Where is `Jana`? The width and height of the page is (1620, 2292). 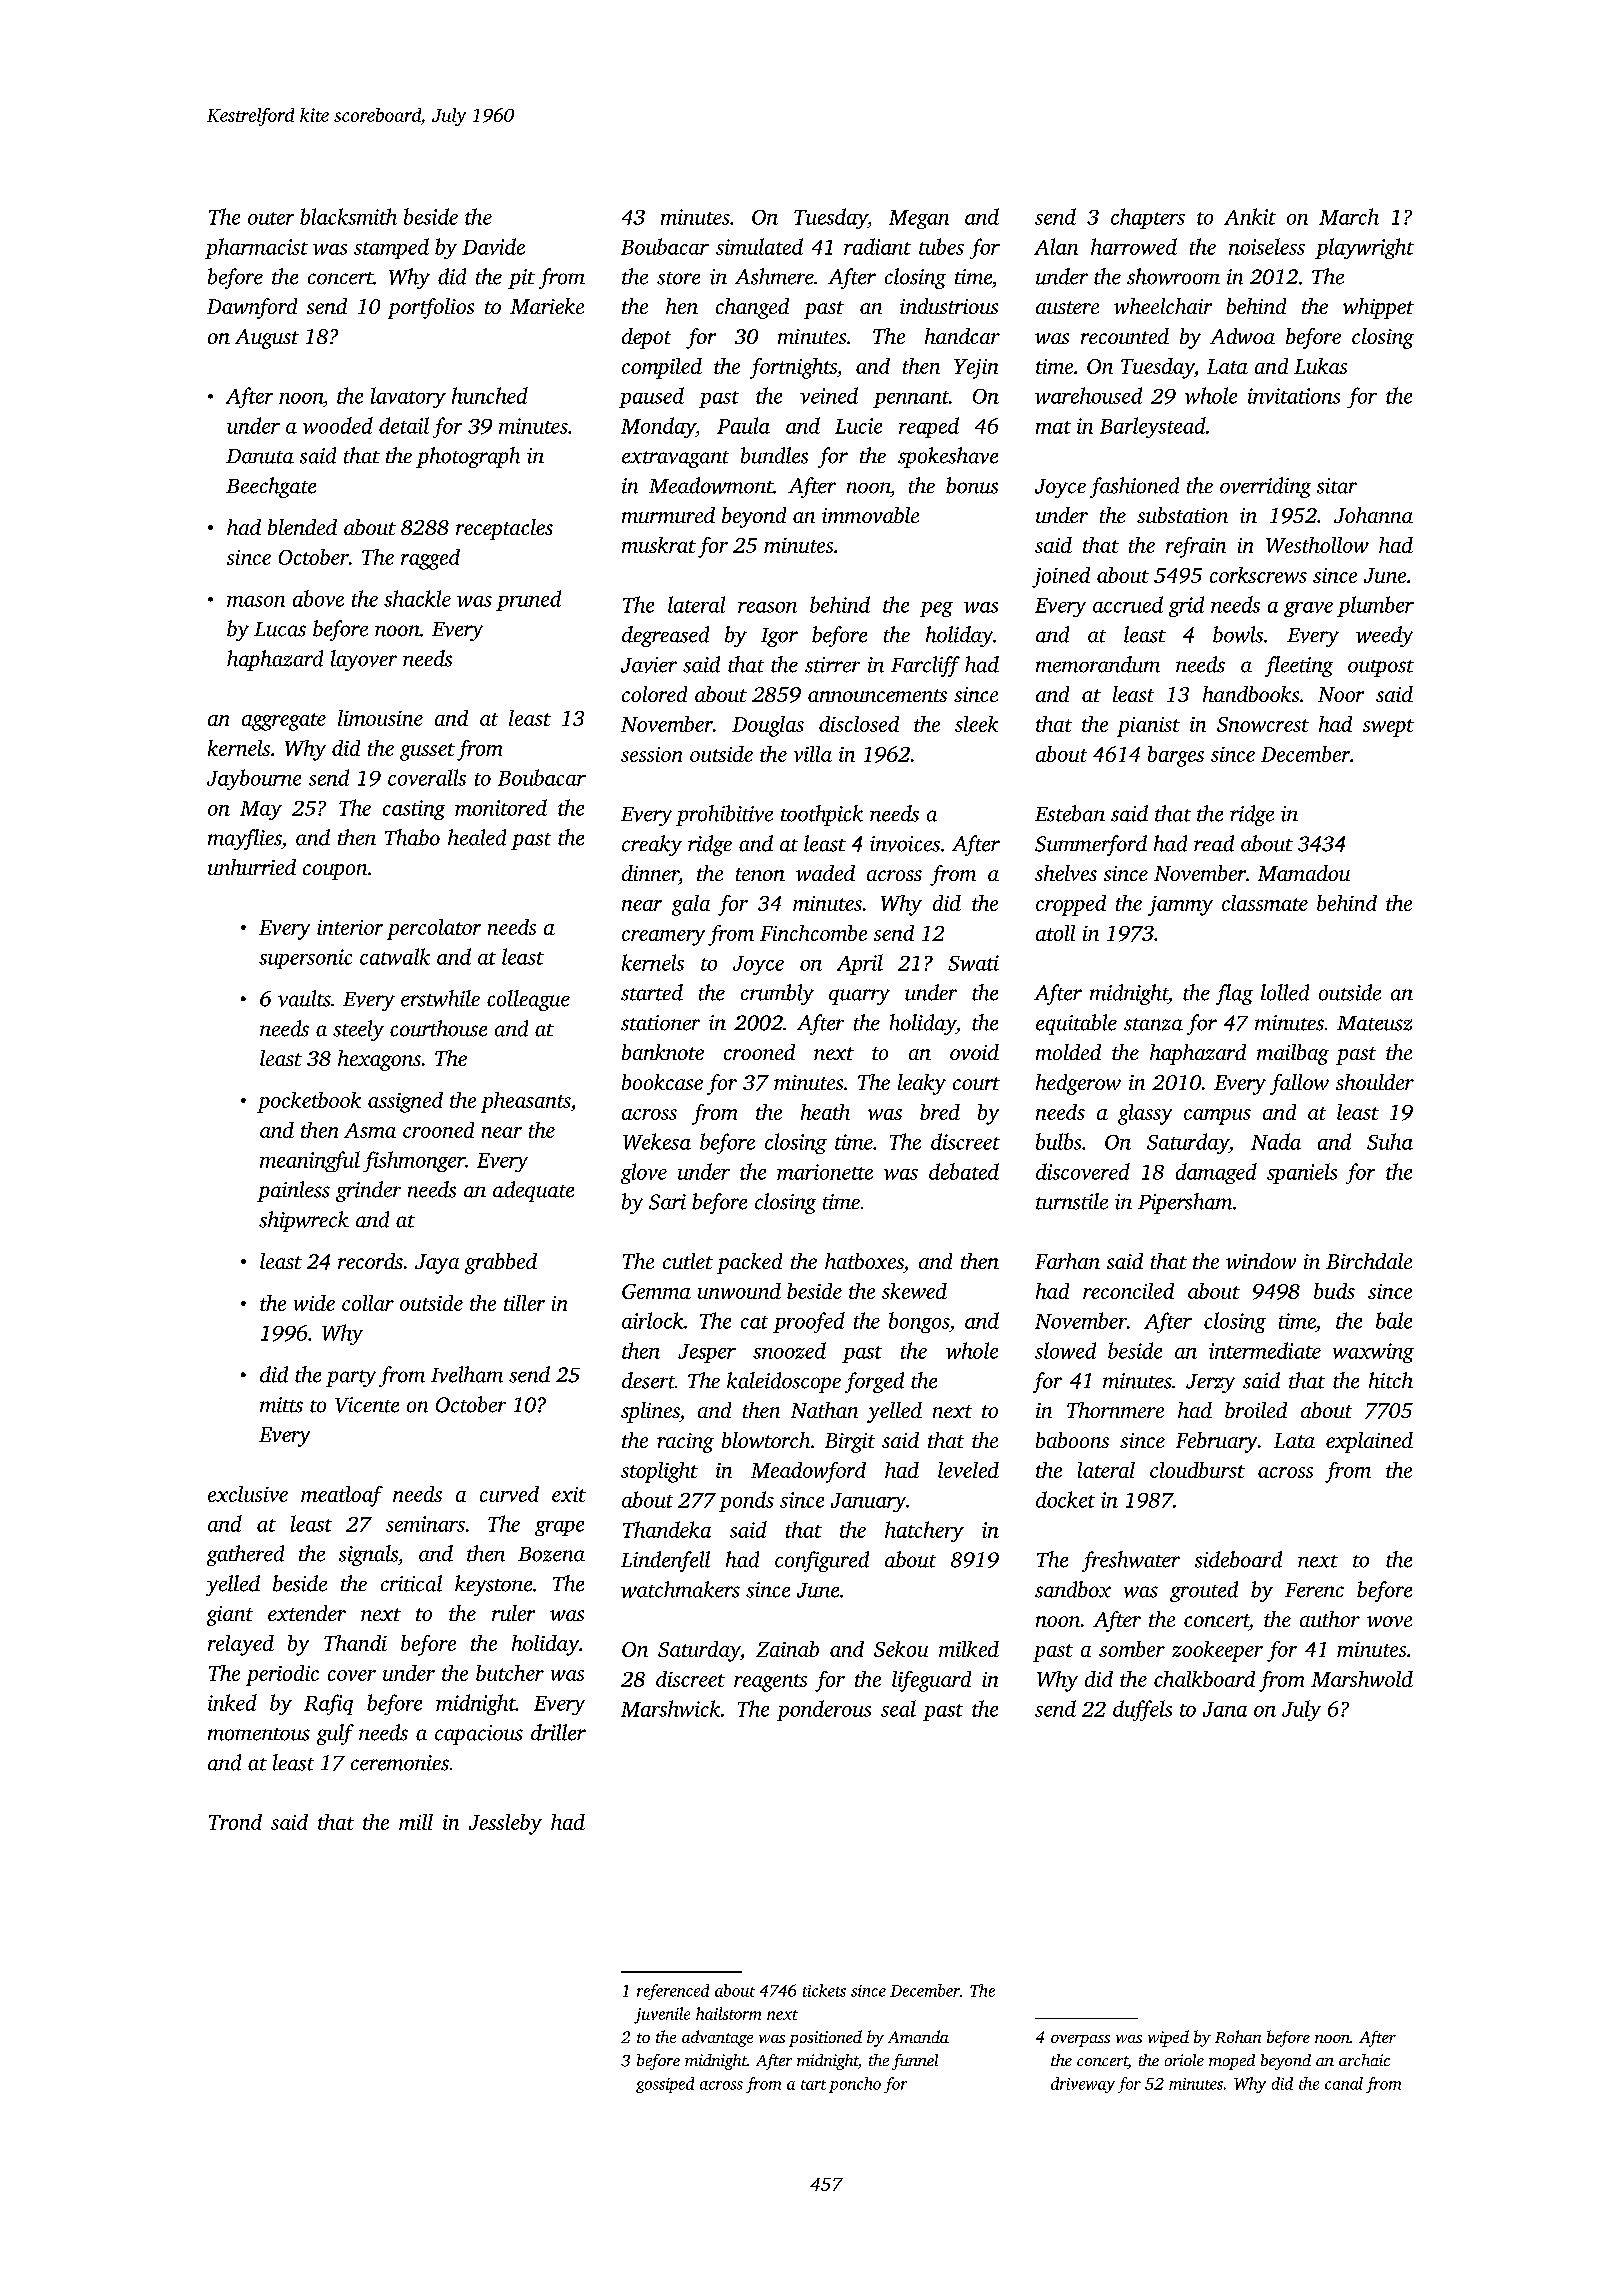 Jana is located at coordinates (1225, 1709).
